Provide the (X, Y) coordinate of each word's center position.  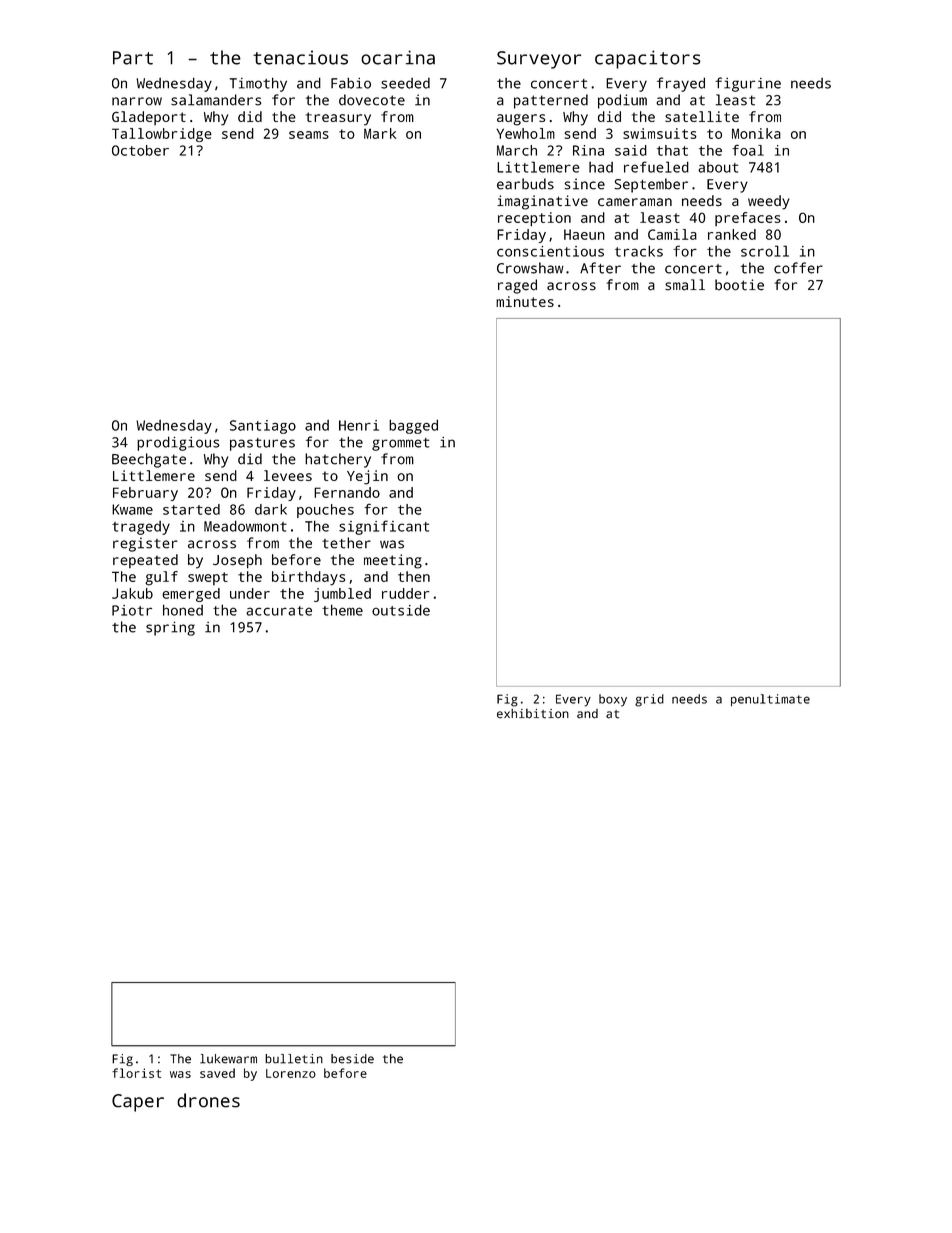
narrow (137, 101)
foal (748, 150)
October (140, 150)
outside (401, 610)
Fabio (351, 83)
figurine (748, 84)
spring (170, 629)
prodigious (178, 443)
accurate (279, 611)
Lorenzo (291, 1073)
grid (649, 700)
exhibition (533, 714)
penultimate (770, 700)
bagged (413, 426)
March (517, 150)
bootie (739, 285)
